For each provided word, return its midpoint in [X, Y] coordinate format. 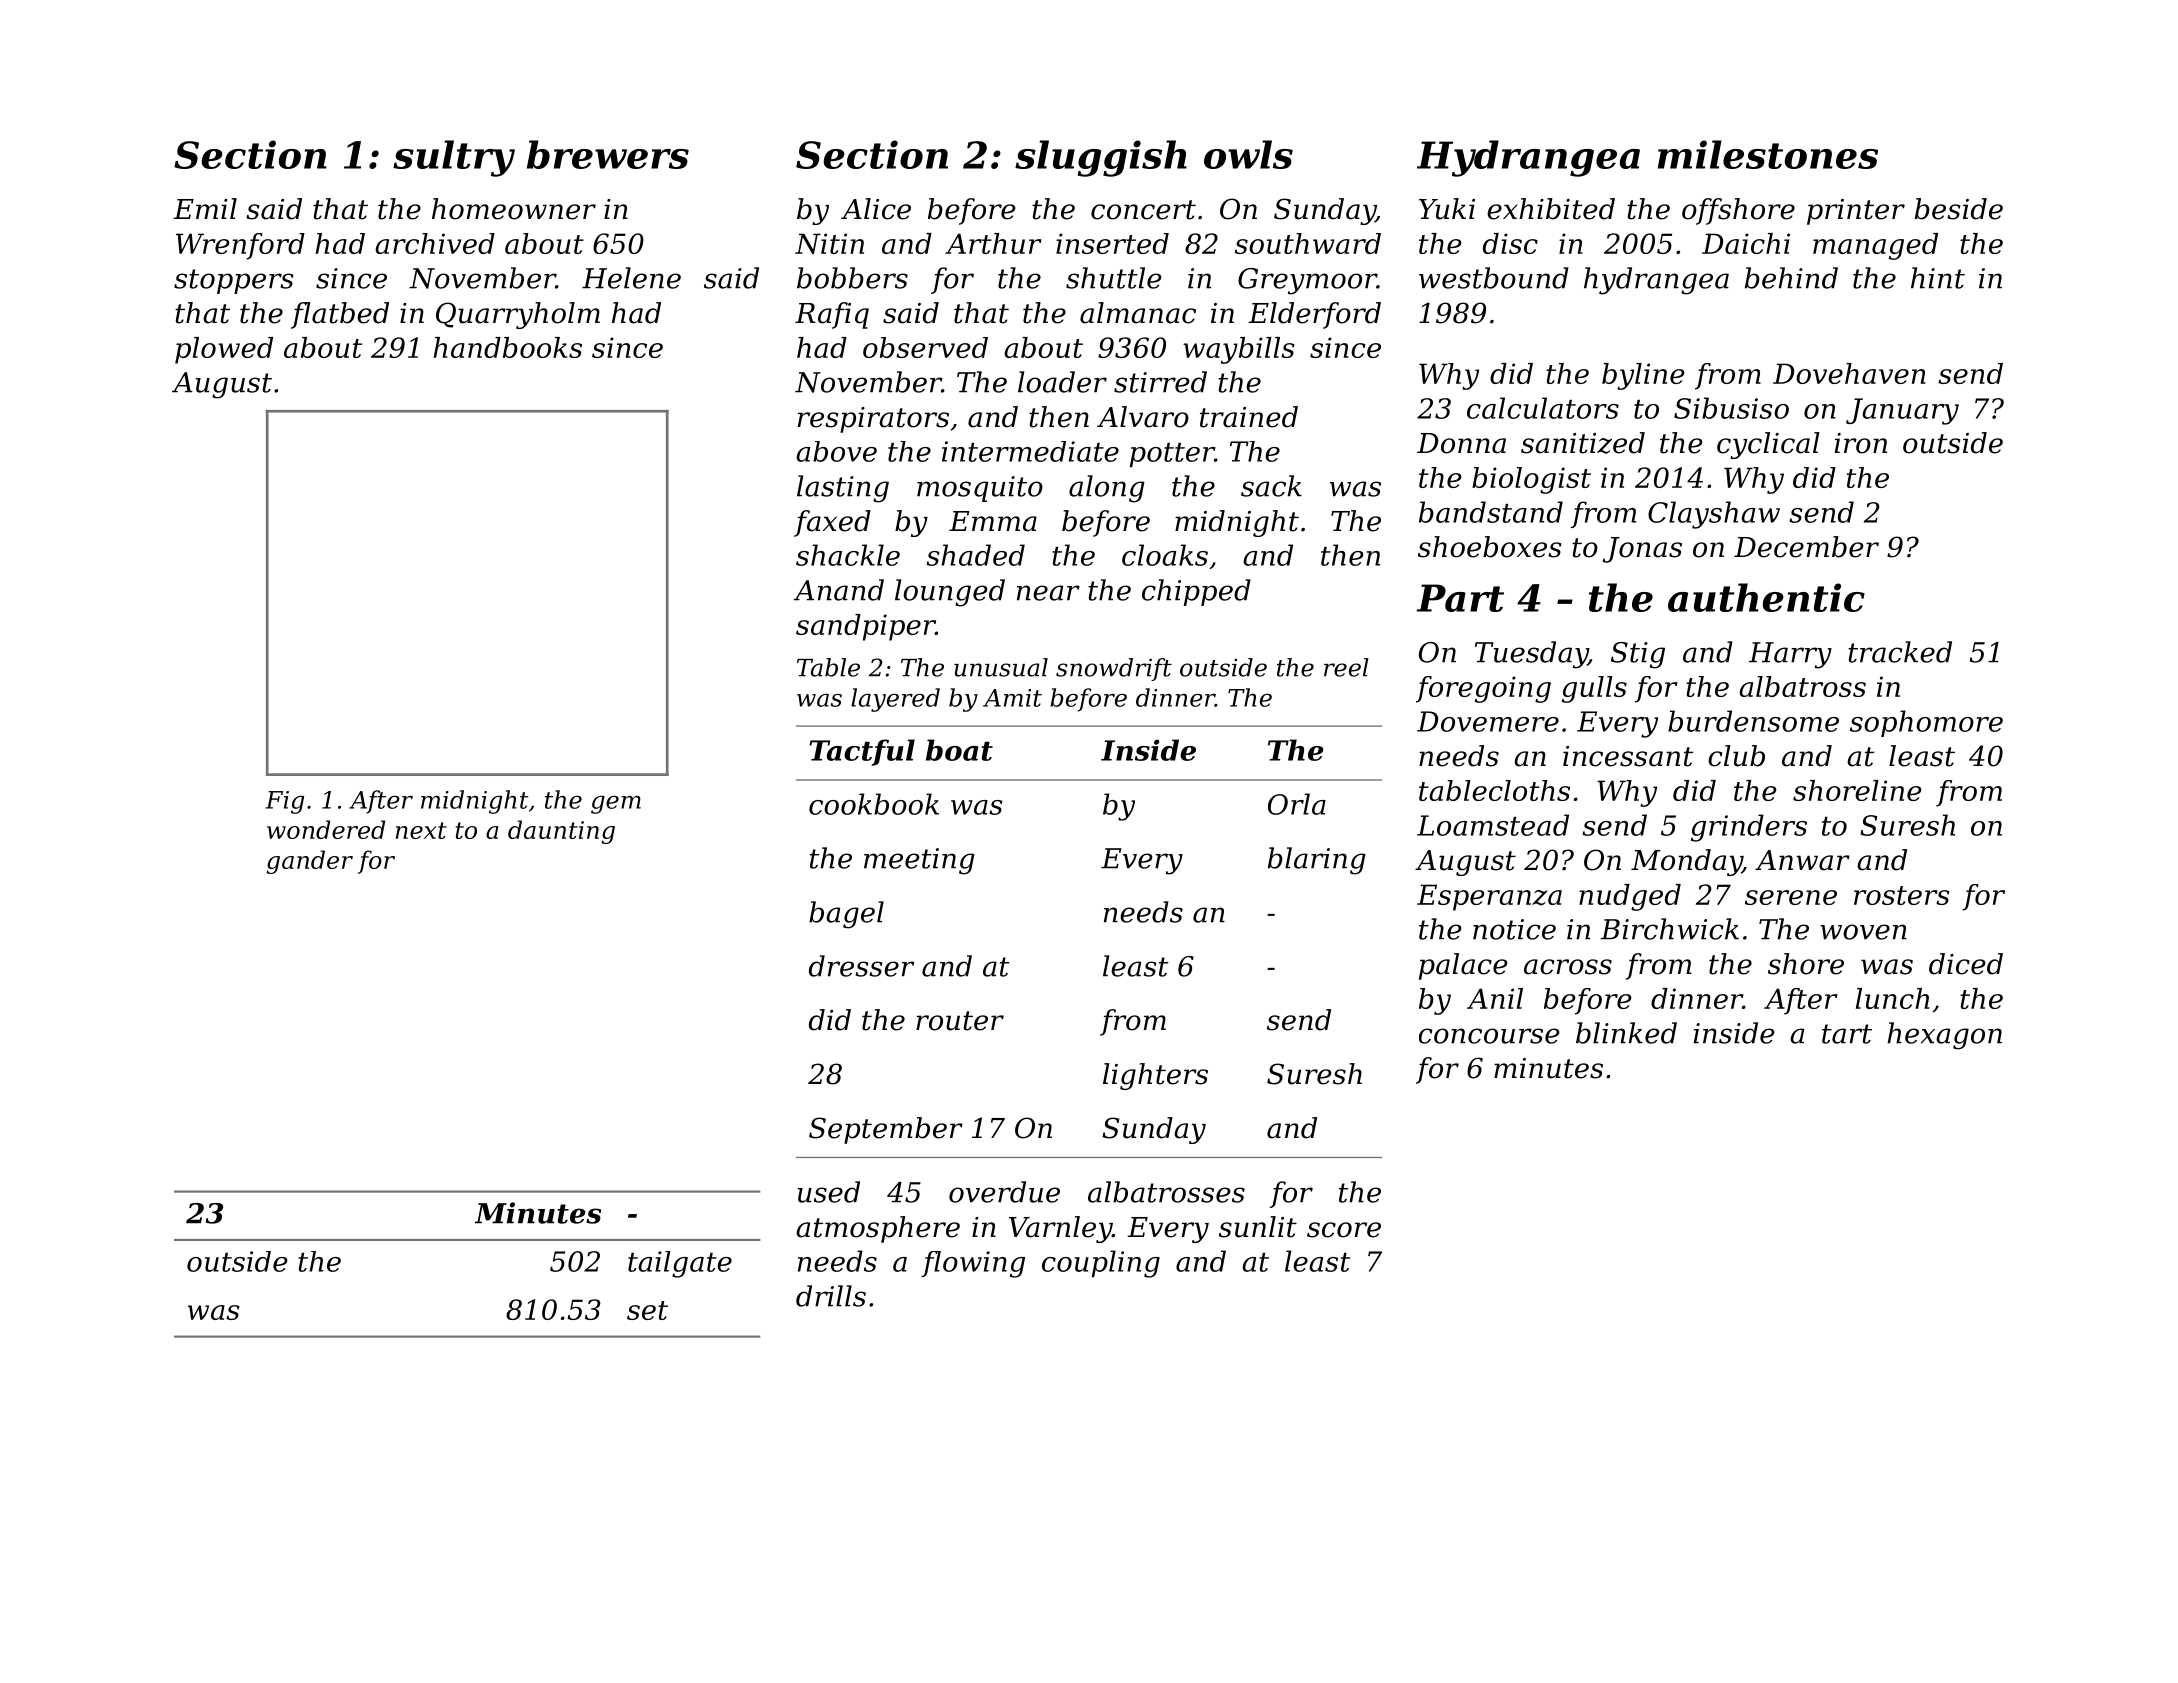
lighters [1155, 1076]
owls [1248, 154]
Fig [284, 802]
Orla [1297, 804]
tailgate [680, 1264]
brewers [608, 154]
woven [1863, 932]
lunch [1893, 998]
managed [1875, 246]
